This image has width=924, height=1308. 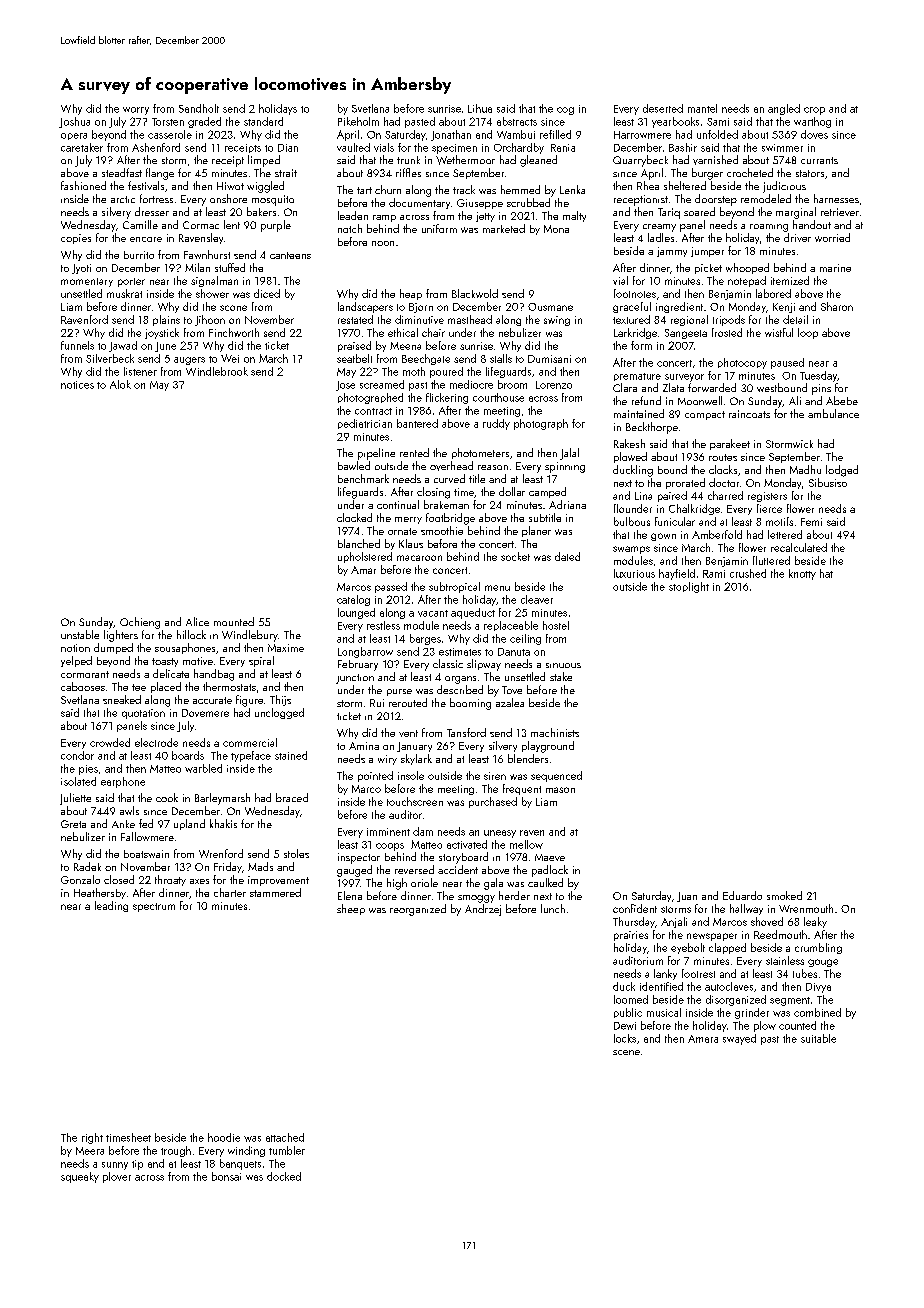 What do you see at coordinates (345, 386) in the image?
I see `Jose` at bounding box center [345, 386].
